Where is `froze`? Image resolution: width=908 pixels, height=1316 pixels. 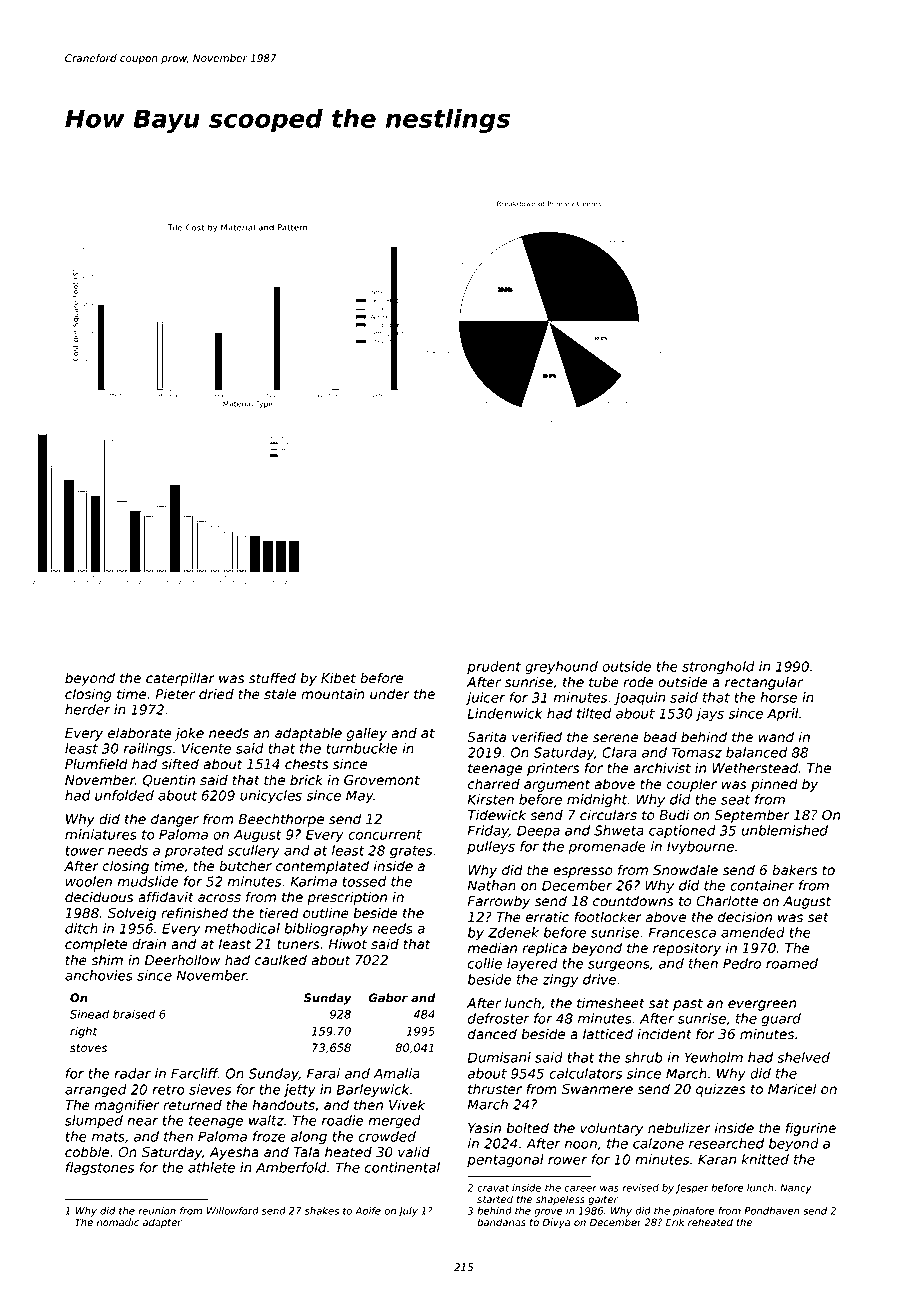 froze is located at coordinates (269, 1136).
